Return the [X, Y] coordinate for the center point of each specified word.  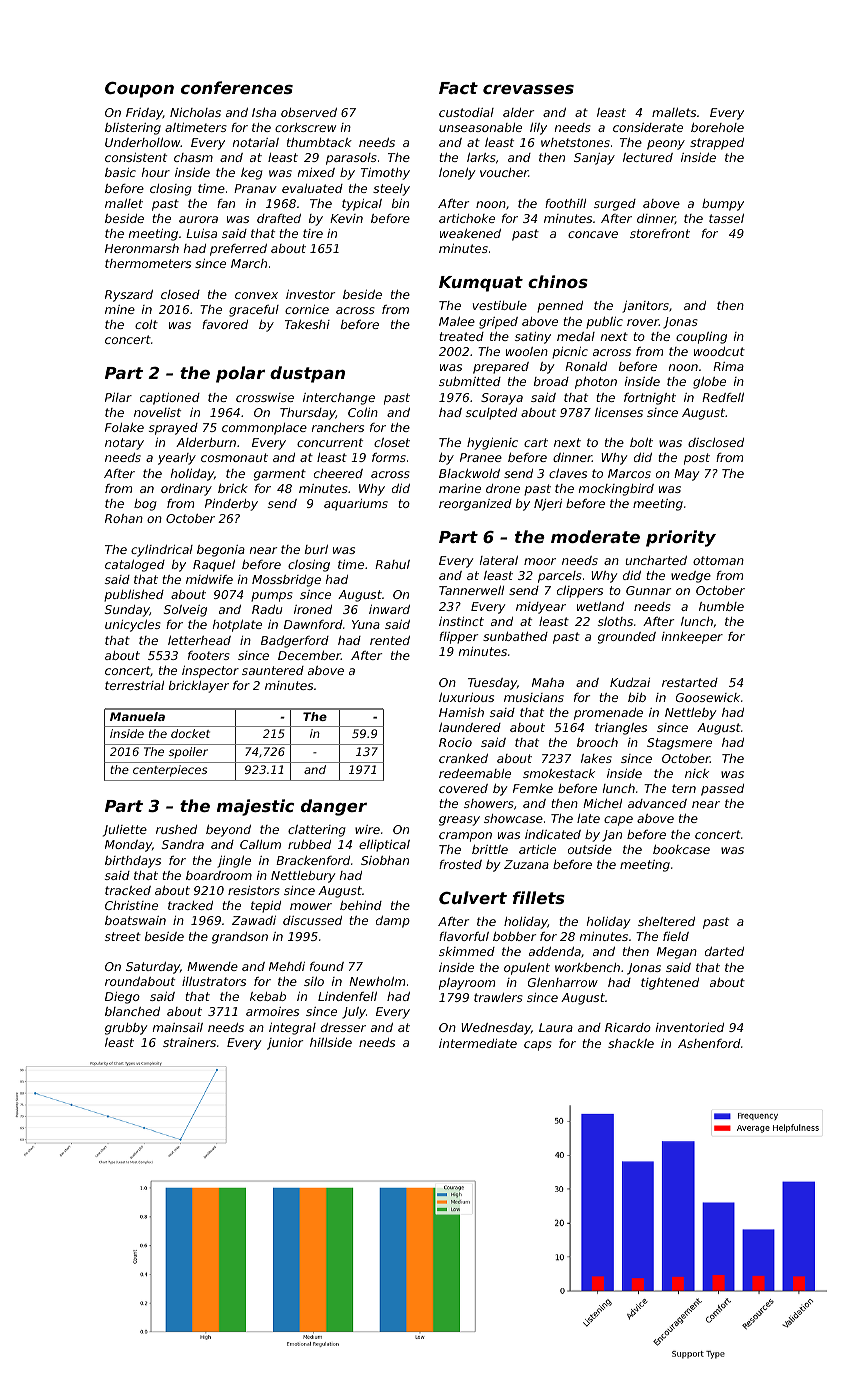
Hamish [461, 712]
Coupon [139, 89]
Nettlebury [303, 877]
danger [334, 807]
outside [590, 849]
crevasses [528, 89]
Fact [458, 88]
